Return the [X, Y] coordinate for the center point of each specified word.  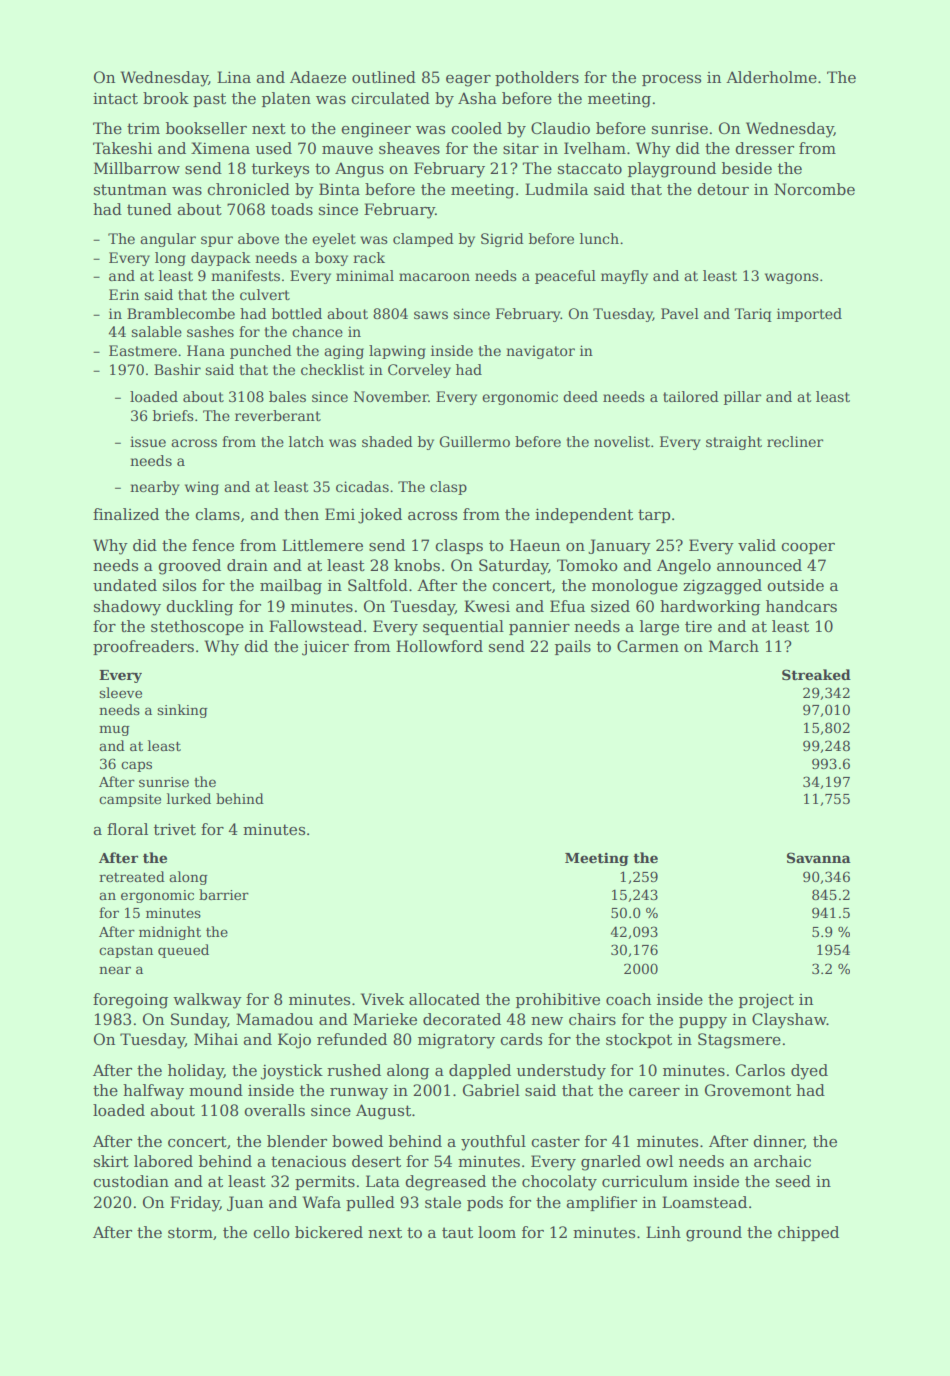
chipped [808, 1233]
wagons [792, 278]
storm [190, 1232]
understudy [561, 1072]
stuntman [130, 189]
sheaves [409, 148]
